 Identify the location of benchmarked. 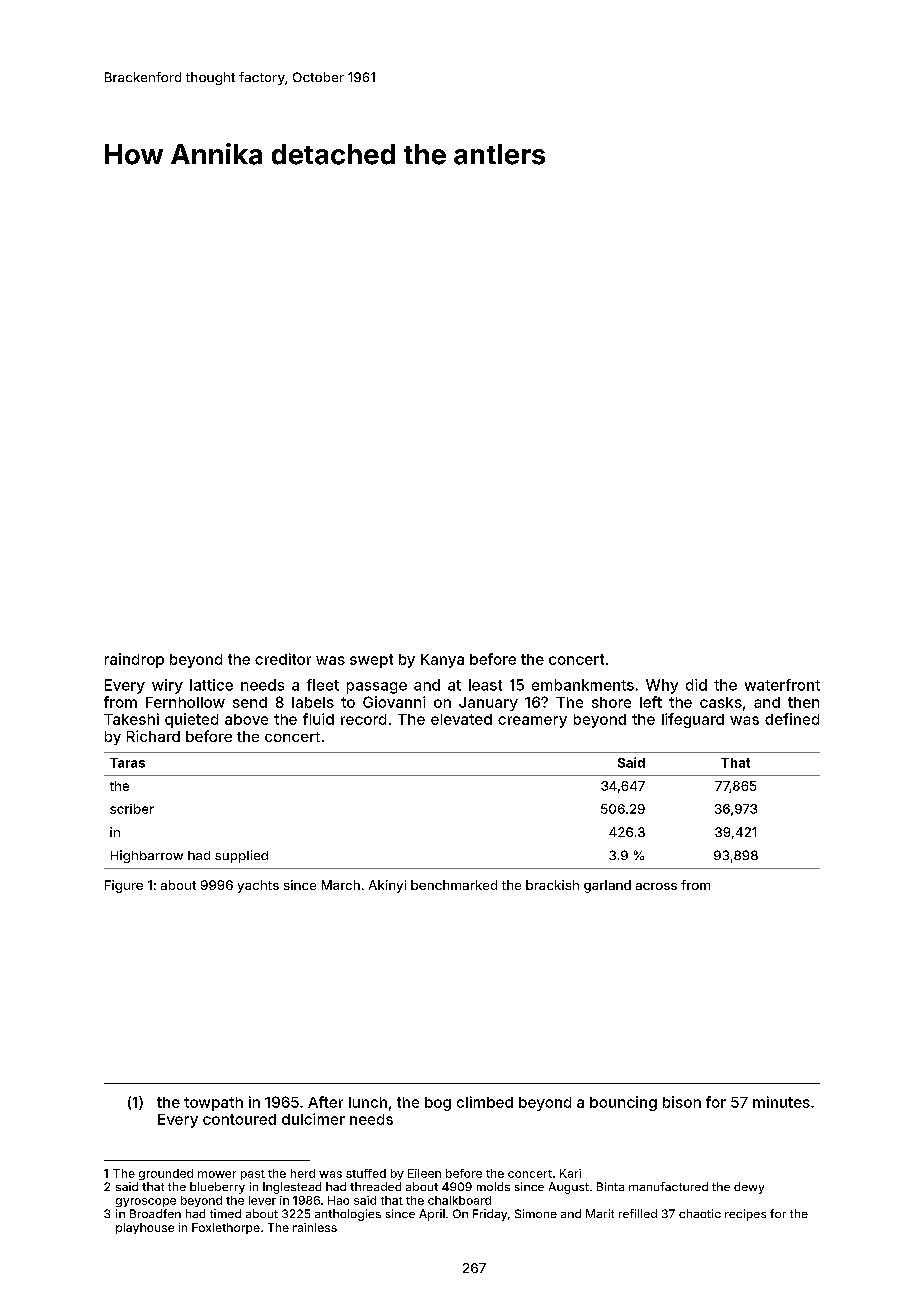
(454, 885).
